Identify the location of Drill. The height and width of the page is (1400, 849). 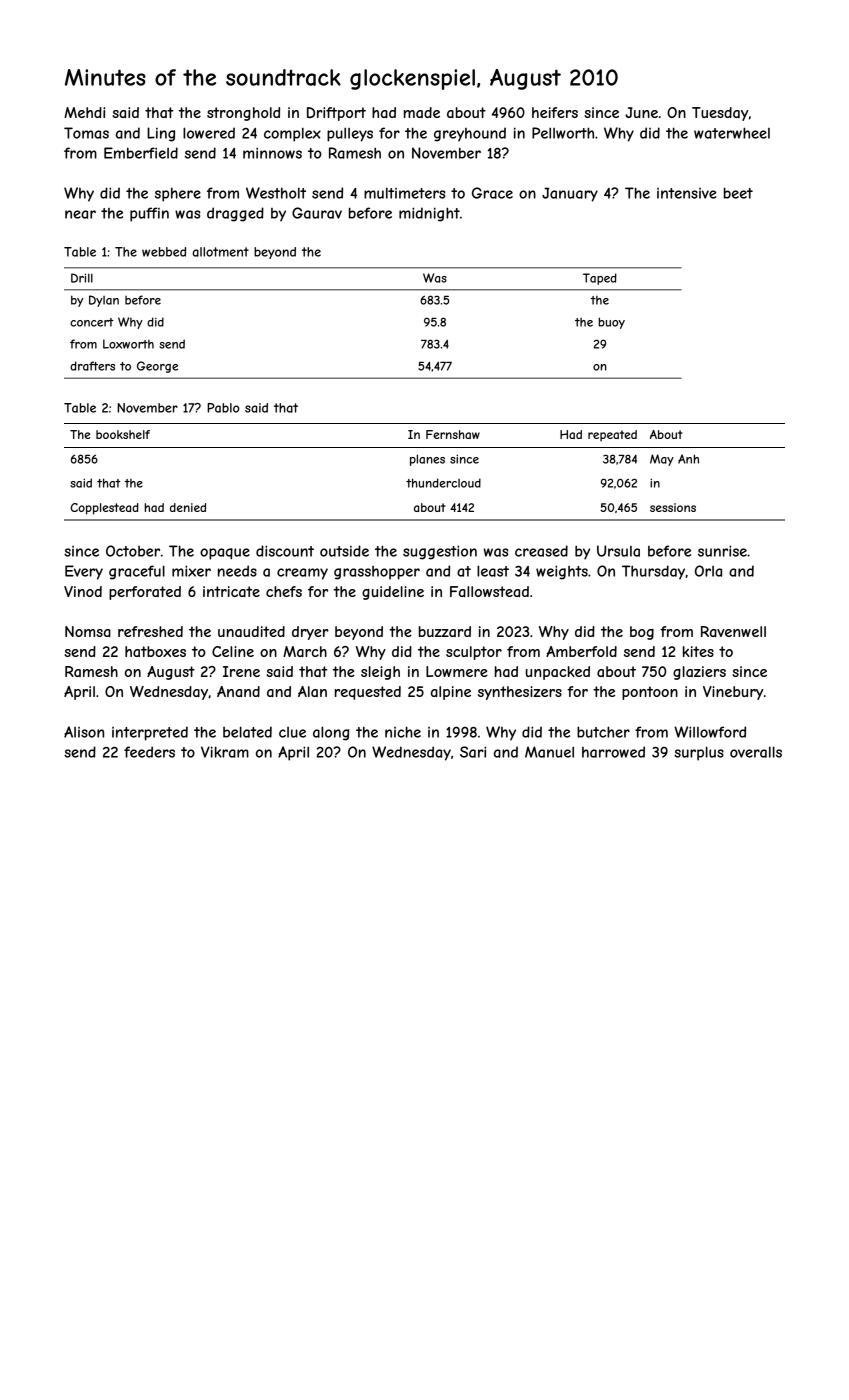
(82, 278).
